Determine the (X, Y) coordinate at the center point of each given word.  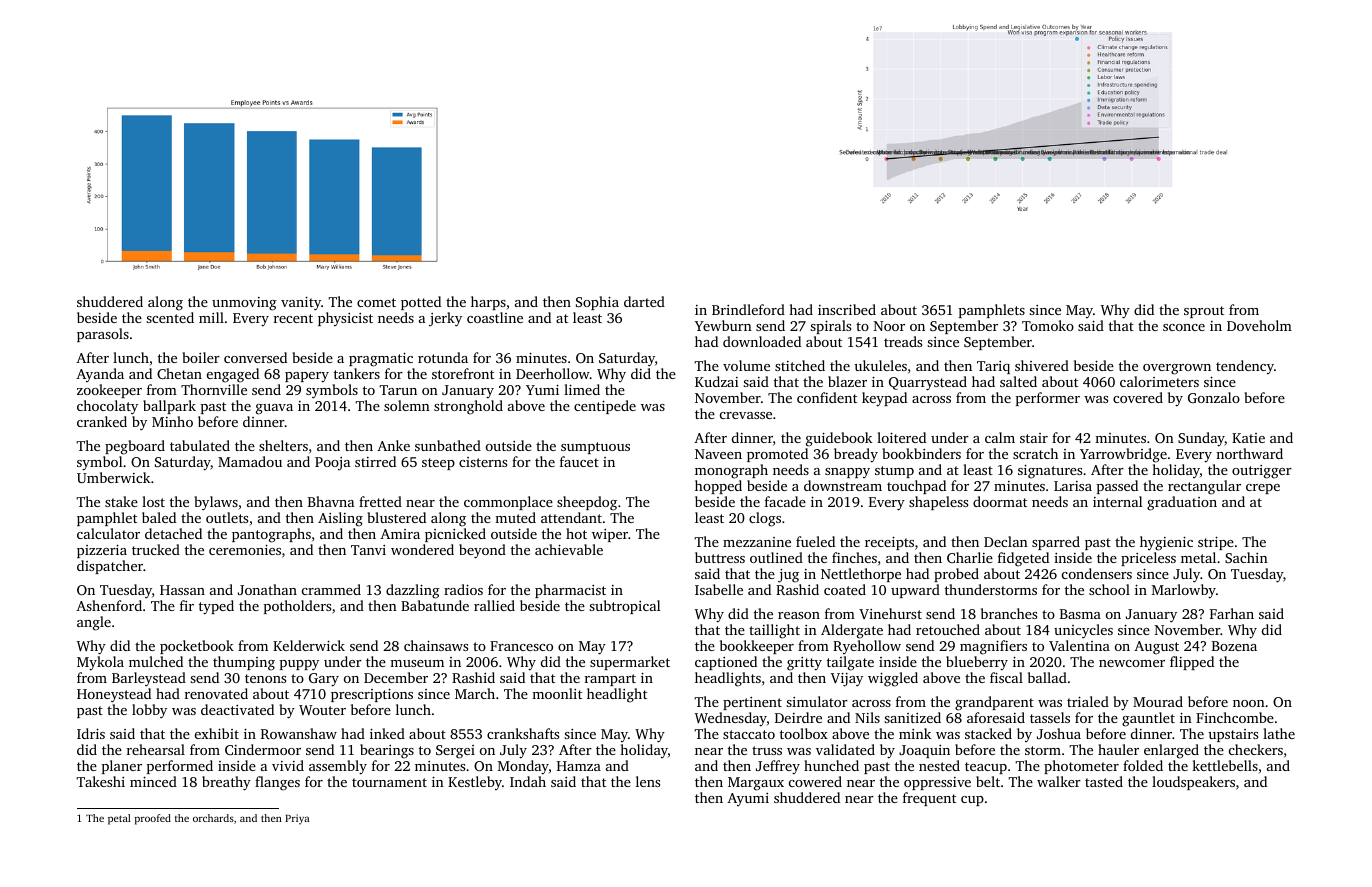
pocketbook (197, 647)
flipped (1192, 663)
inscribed (847, 309)
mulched (156, 661)
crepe (1263, 489)
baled (159, 517)
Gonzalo (1214, 397)
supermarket (630, 663)
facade (785, 501)
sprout (1204, 312)
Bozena (1234, 646)
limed (582, 389)
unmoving (244, 304)
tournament (389, 782)
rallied (494, 605)
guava (274, 409)
